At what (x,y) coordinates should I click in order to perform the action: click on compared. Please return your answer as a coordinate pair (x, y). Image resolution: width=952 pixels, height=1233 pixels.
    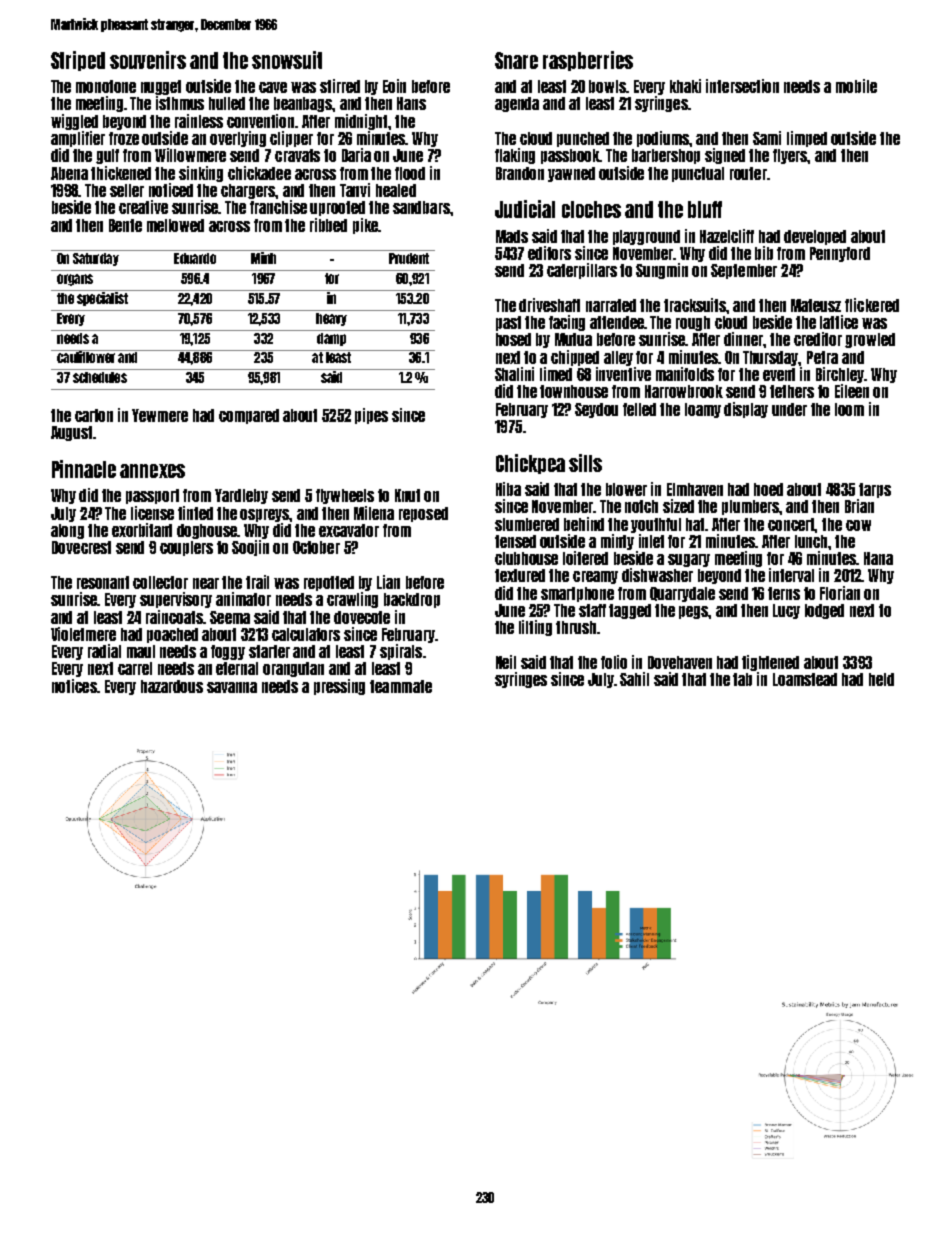
    Looking at the image, I should click on (249, 416).
